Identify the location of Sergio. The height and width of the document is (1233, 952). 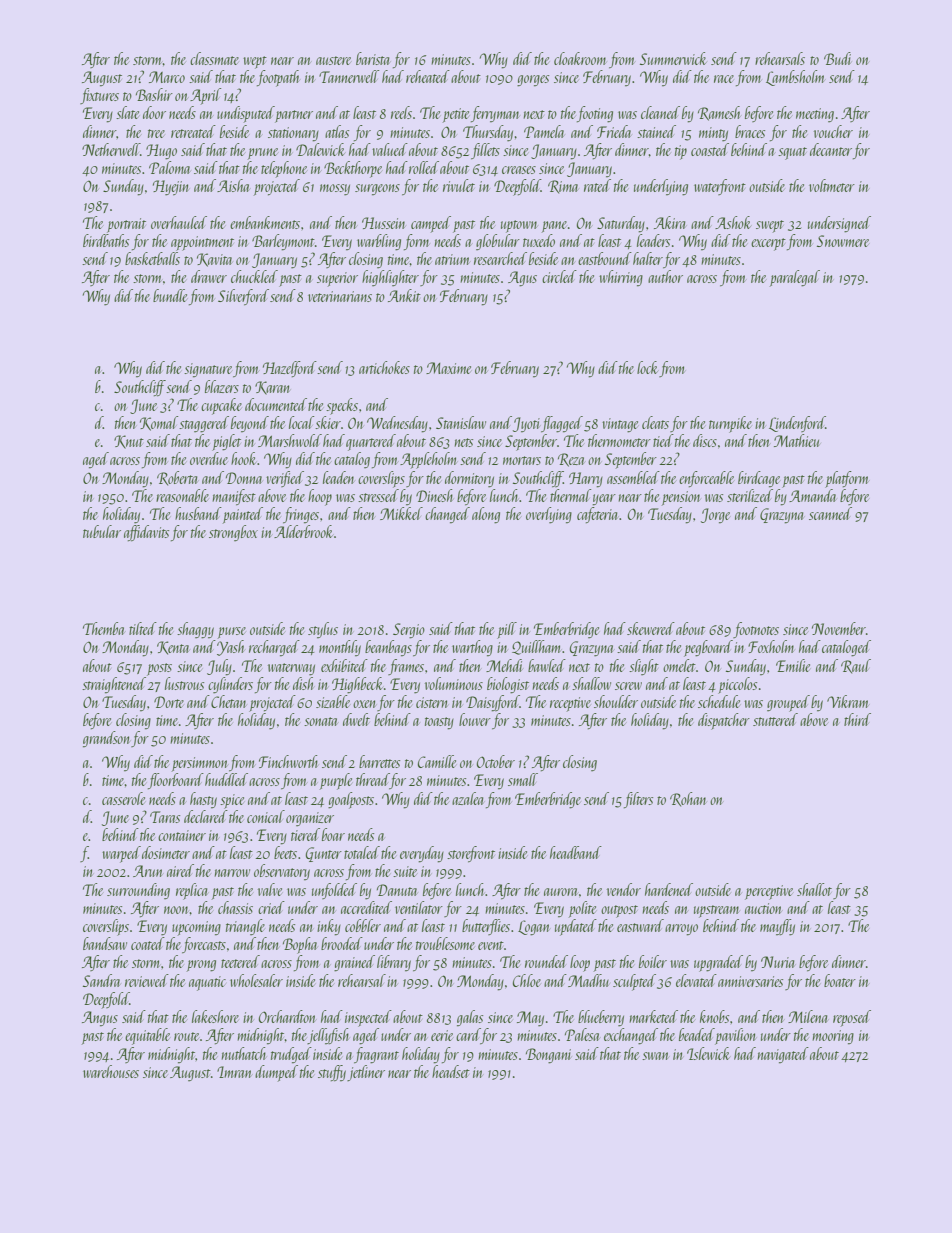
(409, 631).
